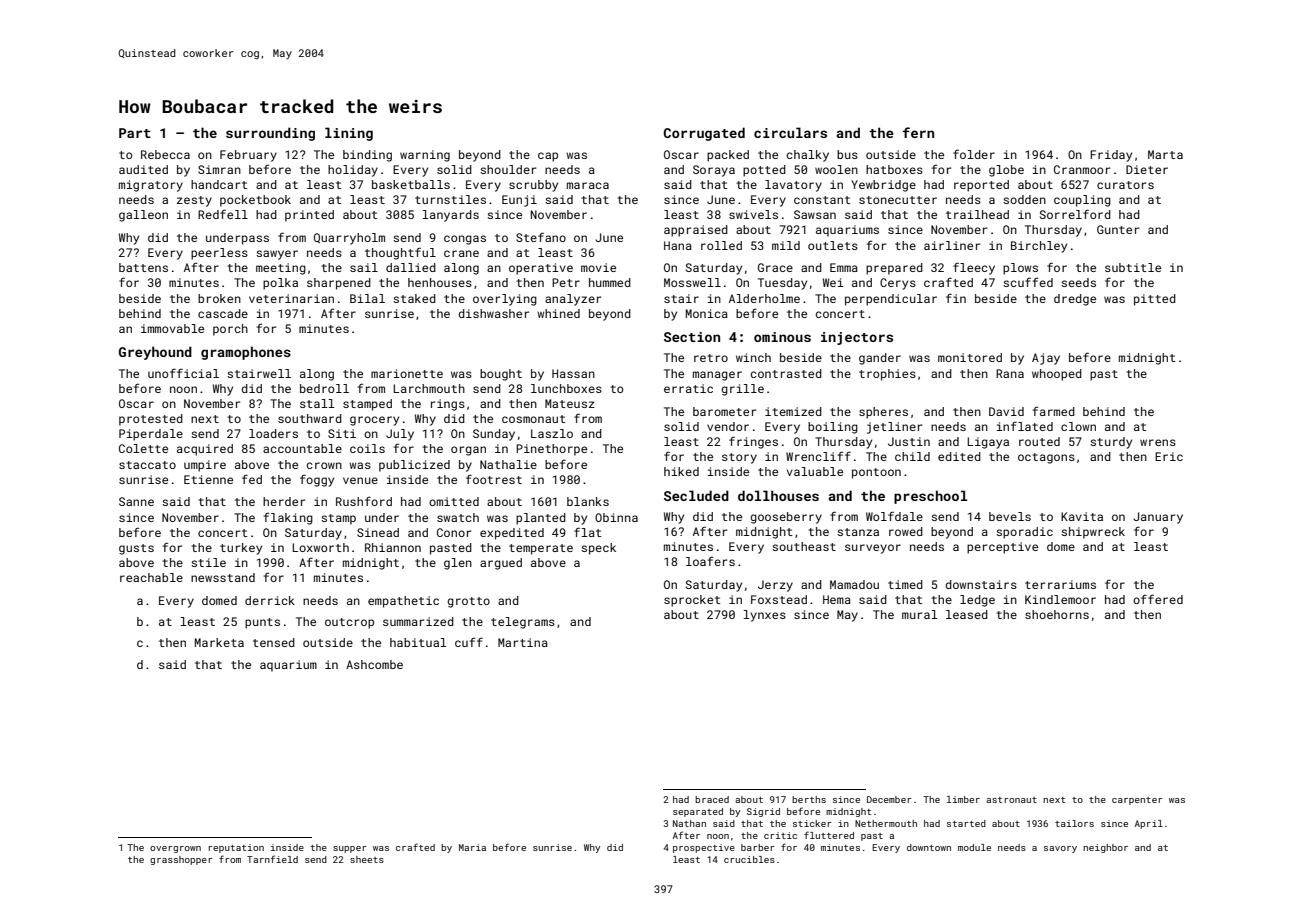 Image resolution: width=1308 pixels, height=924 pixels. Describe the element at coordinates (967, 614) in the page. I see `leased` at that location.
